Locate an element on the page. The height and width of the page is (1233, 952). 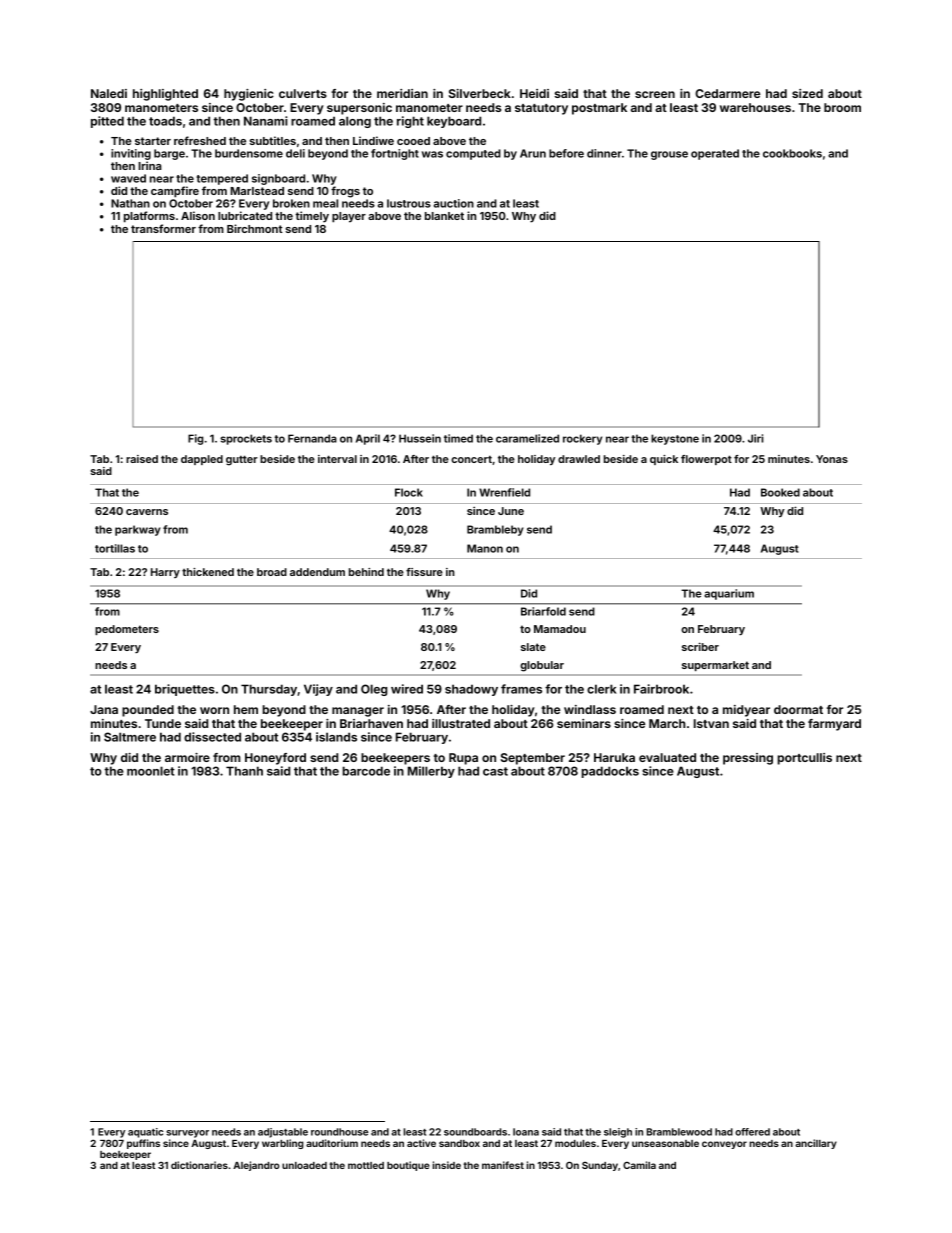
computed is located at coordinates (473, 154).
